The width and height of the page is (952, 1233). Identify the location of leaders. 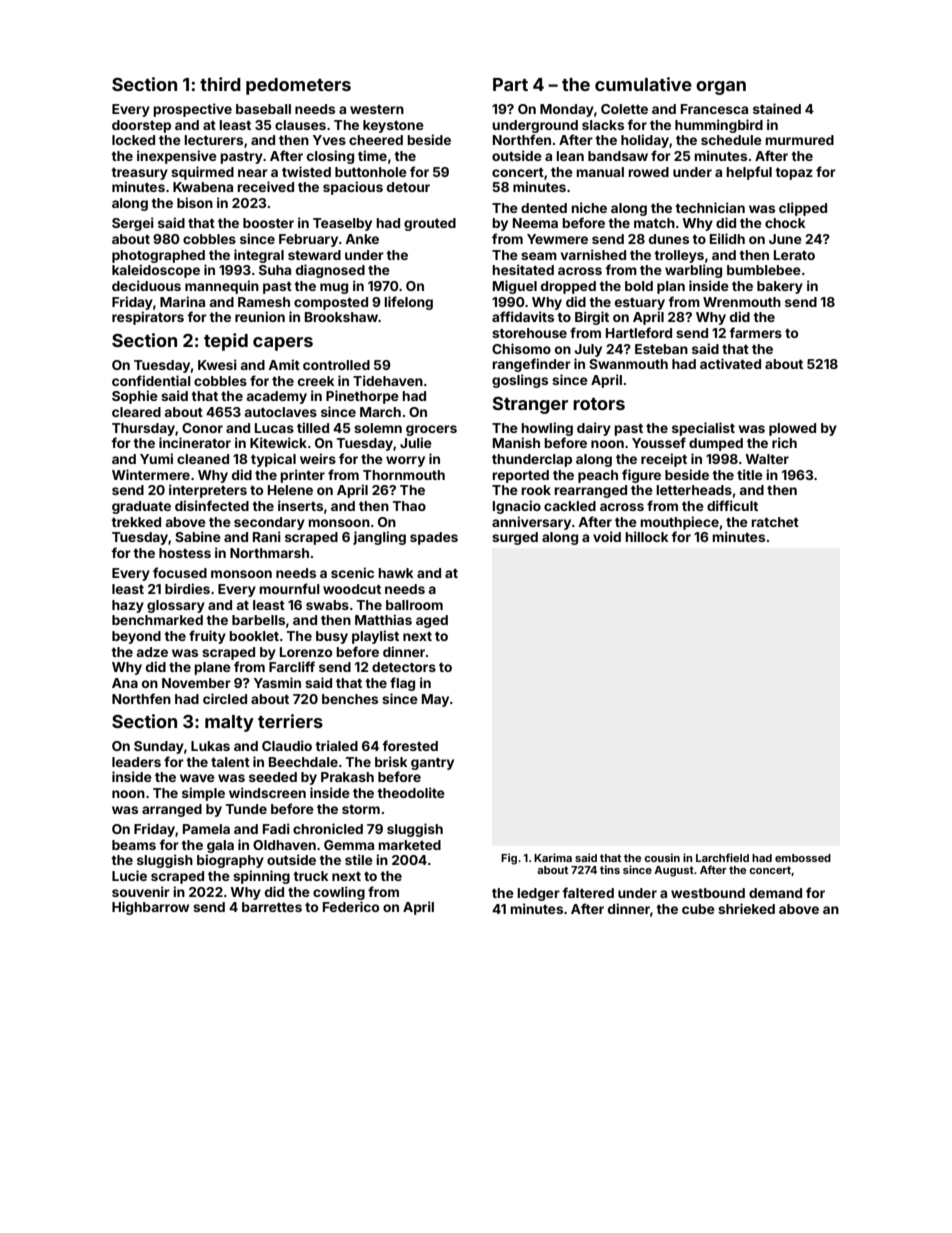
(136, 762).
